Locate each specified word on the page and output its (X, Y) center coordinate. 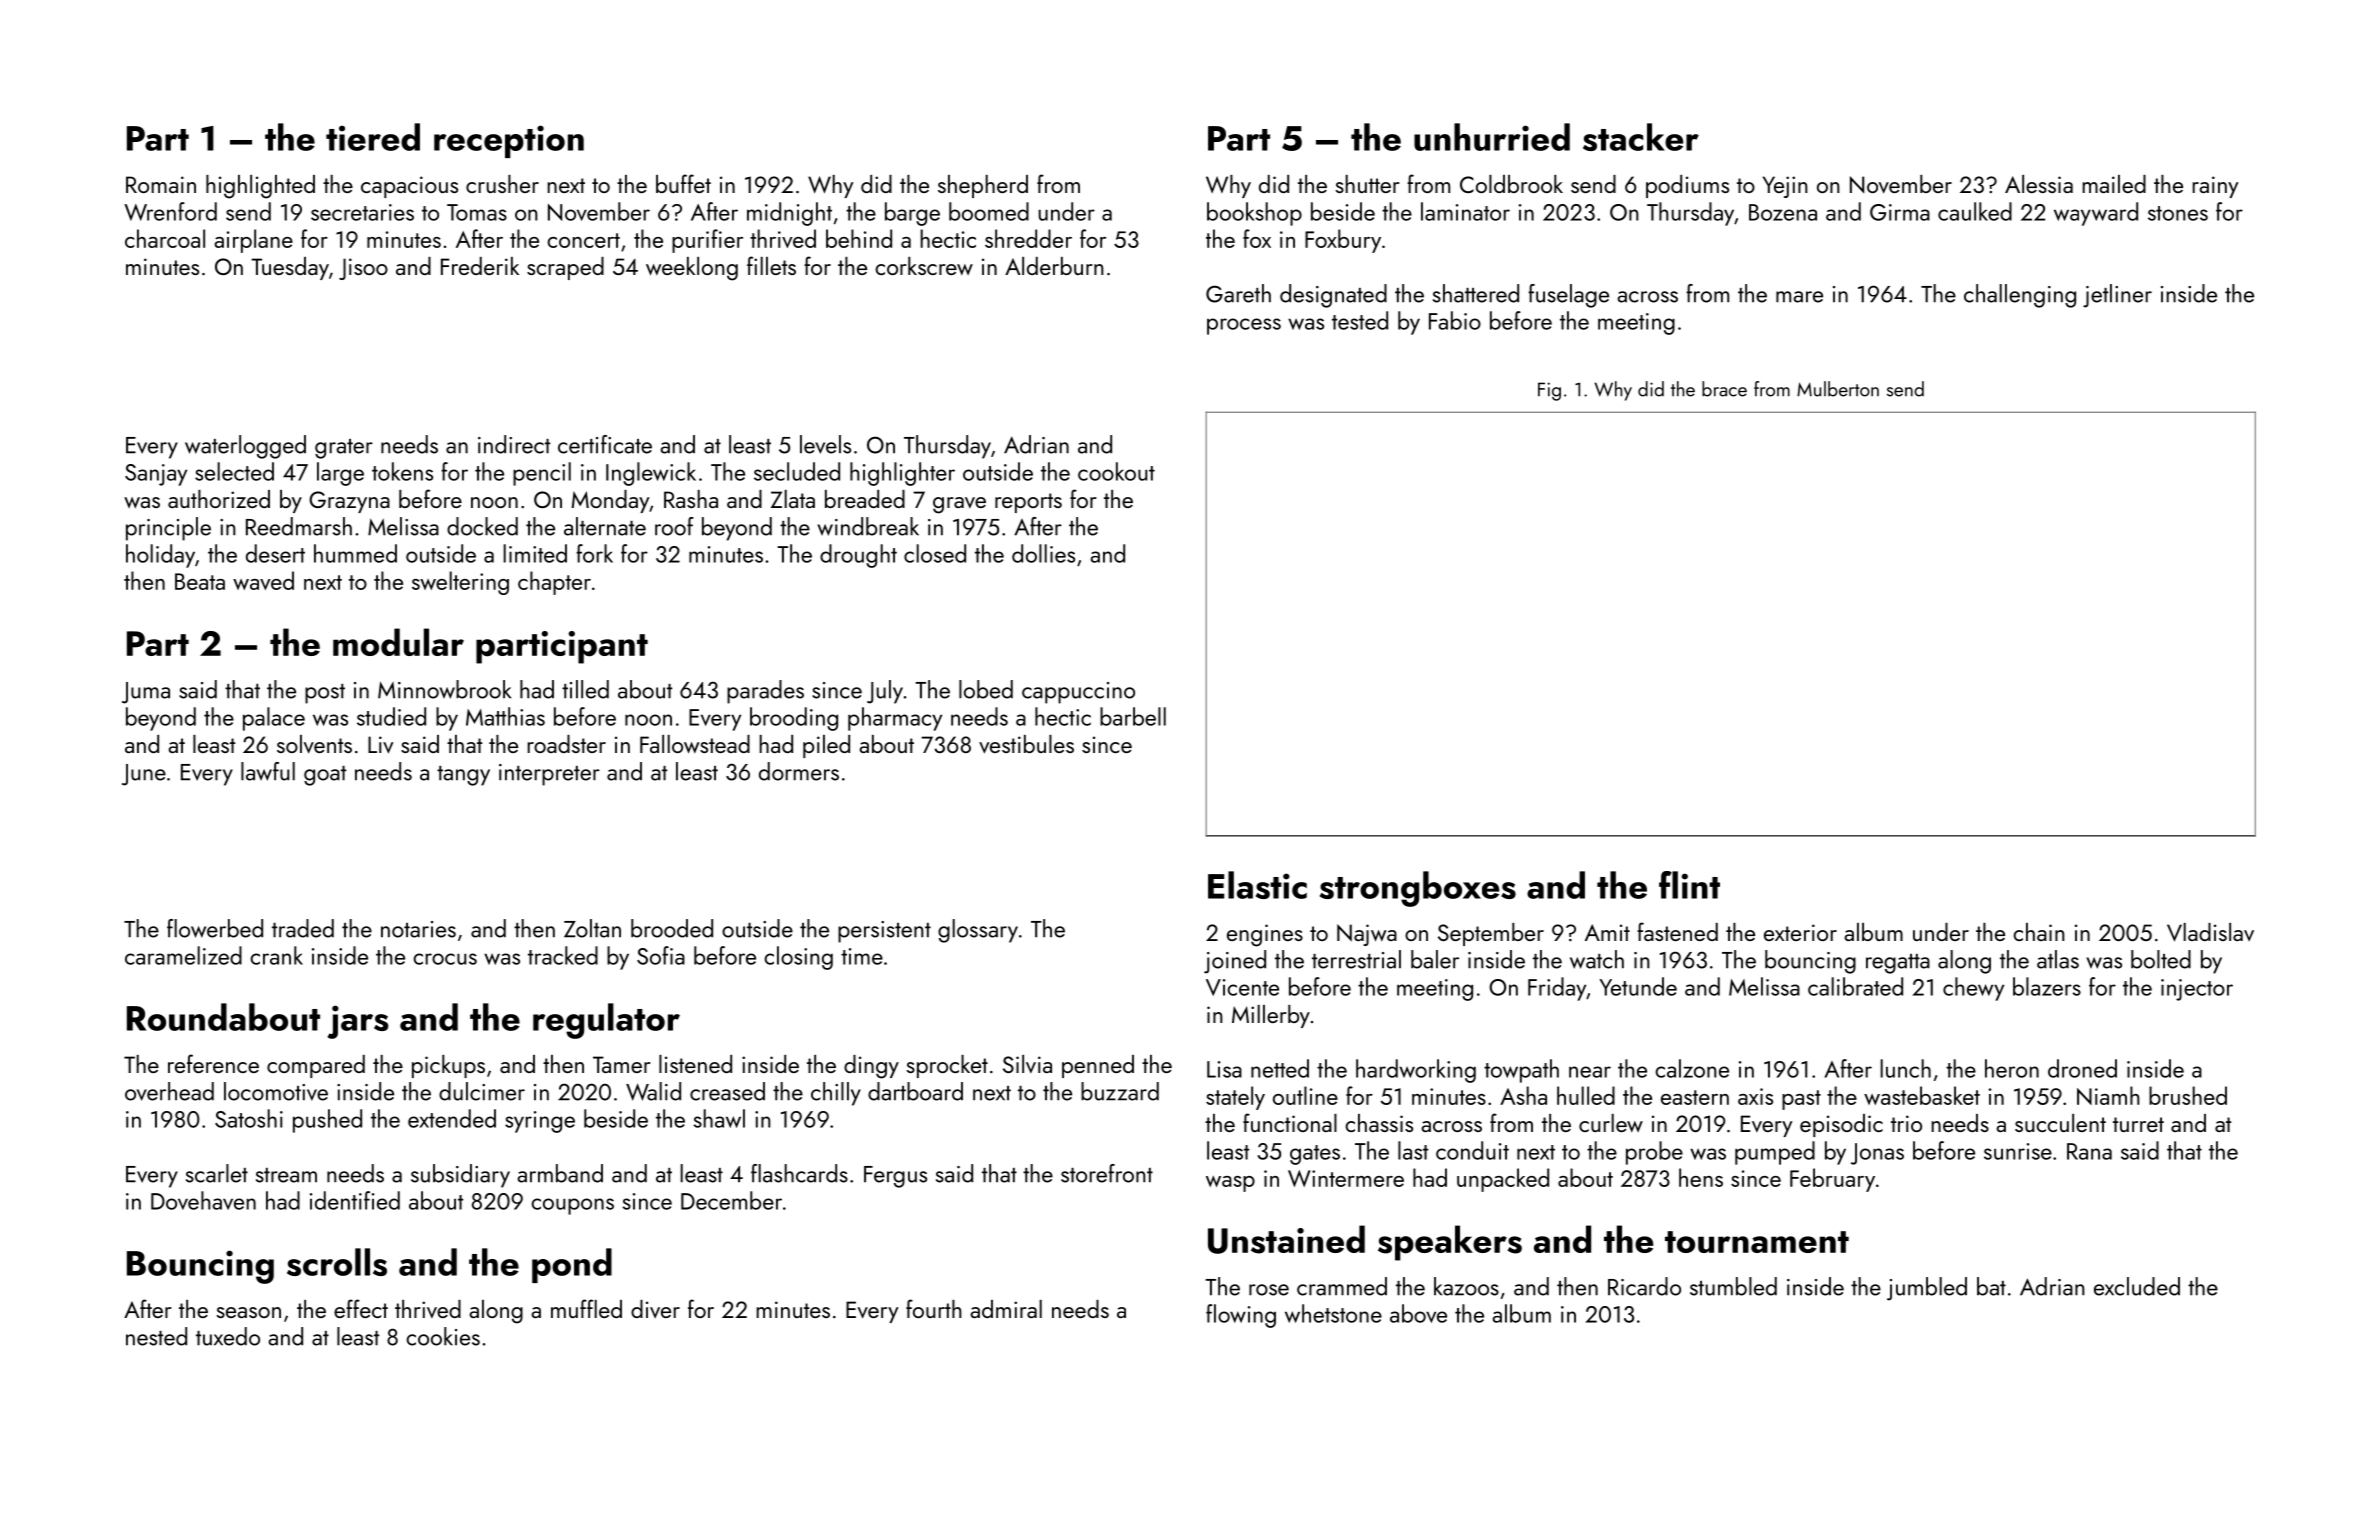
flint (1689, 885)
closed (935, 553)
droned (2082, 1068)
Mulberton (1838, 389)
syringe (540, 1122)
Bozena (1783, 212)
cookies (443, 1336)
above (1418, 1313)
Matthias (505, 716)
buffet (683, 183)
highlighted (260, 187)
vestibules (1026, 744)
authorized (219, 499)
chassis (1379, 1123)
